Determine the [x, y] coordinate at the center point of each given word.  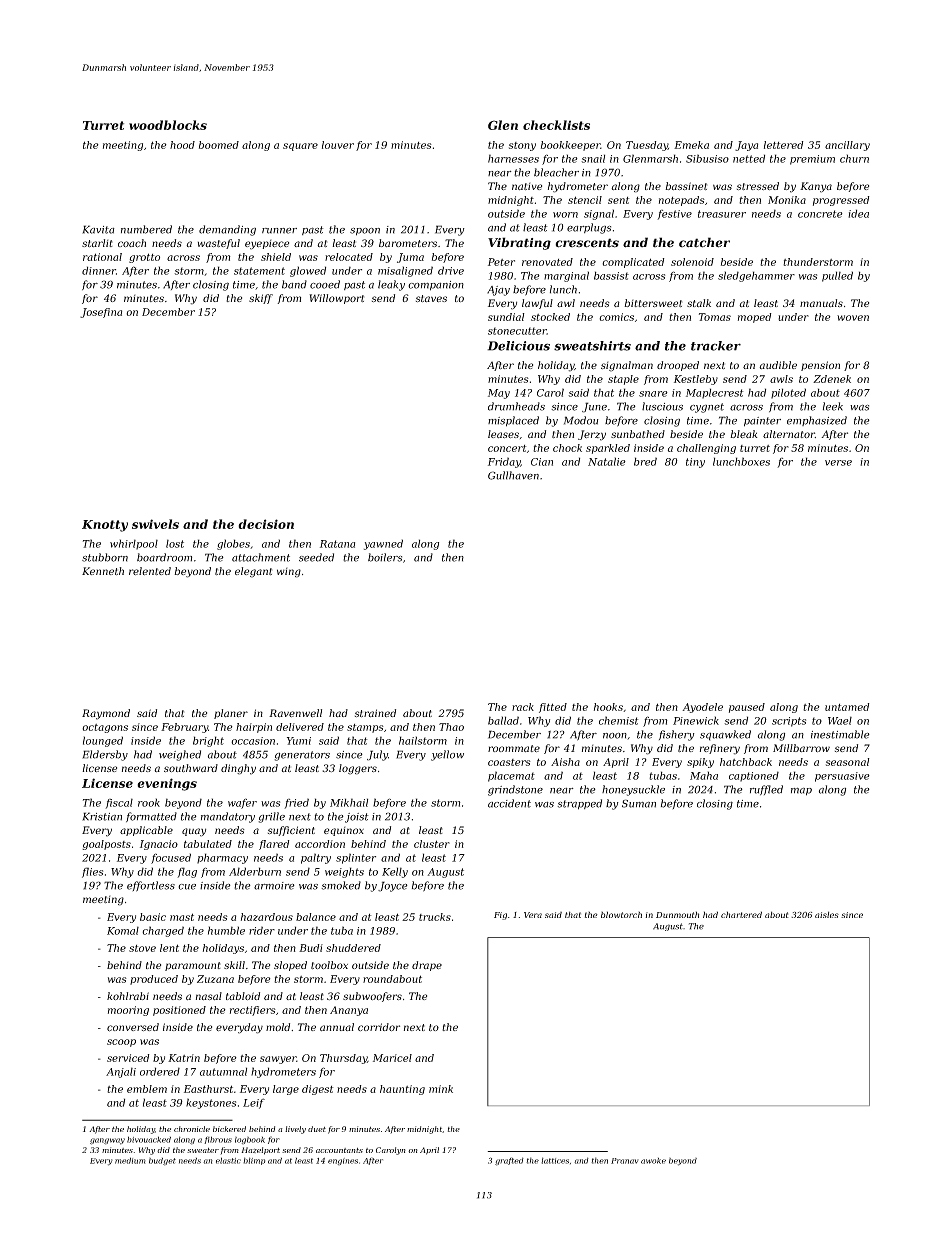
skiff [261, 299]
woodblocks [168, 125]
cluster [432, 844]
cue [187, 887]
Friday [504, 462]
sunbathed [638, 434]
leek [833, 406]
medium [130, 1160]
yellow [447, 755]
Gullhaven [513, 475]
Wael [840, 720]
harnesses [513, 158]
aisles [827, 914]
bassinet [686, 186]
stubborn [105, 557]
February [184, 728]
